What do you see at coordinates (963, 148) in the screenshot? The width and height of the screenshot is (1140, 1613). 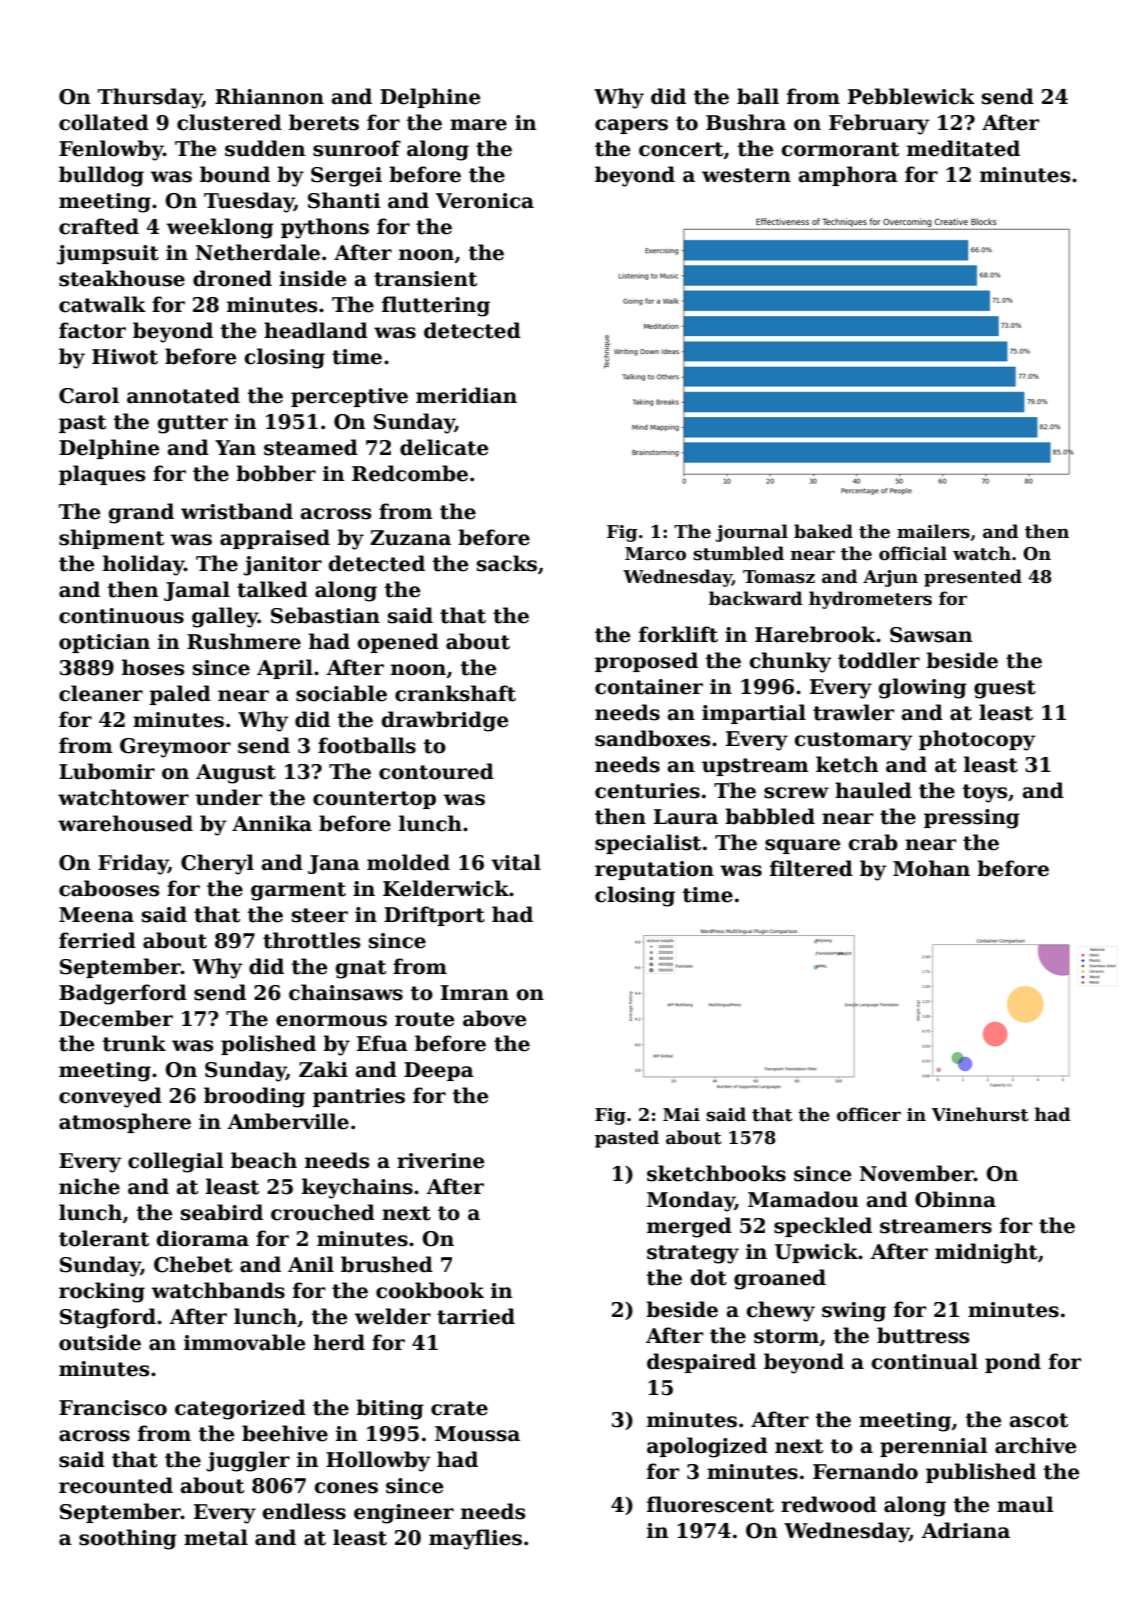 I see `meditated` at bounding box center [963, 148].
